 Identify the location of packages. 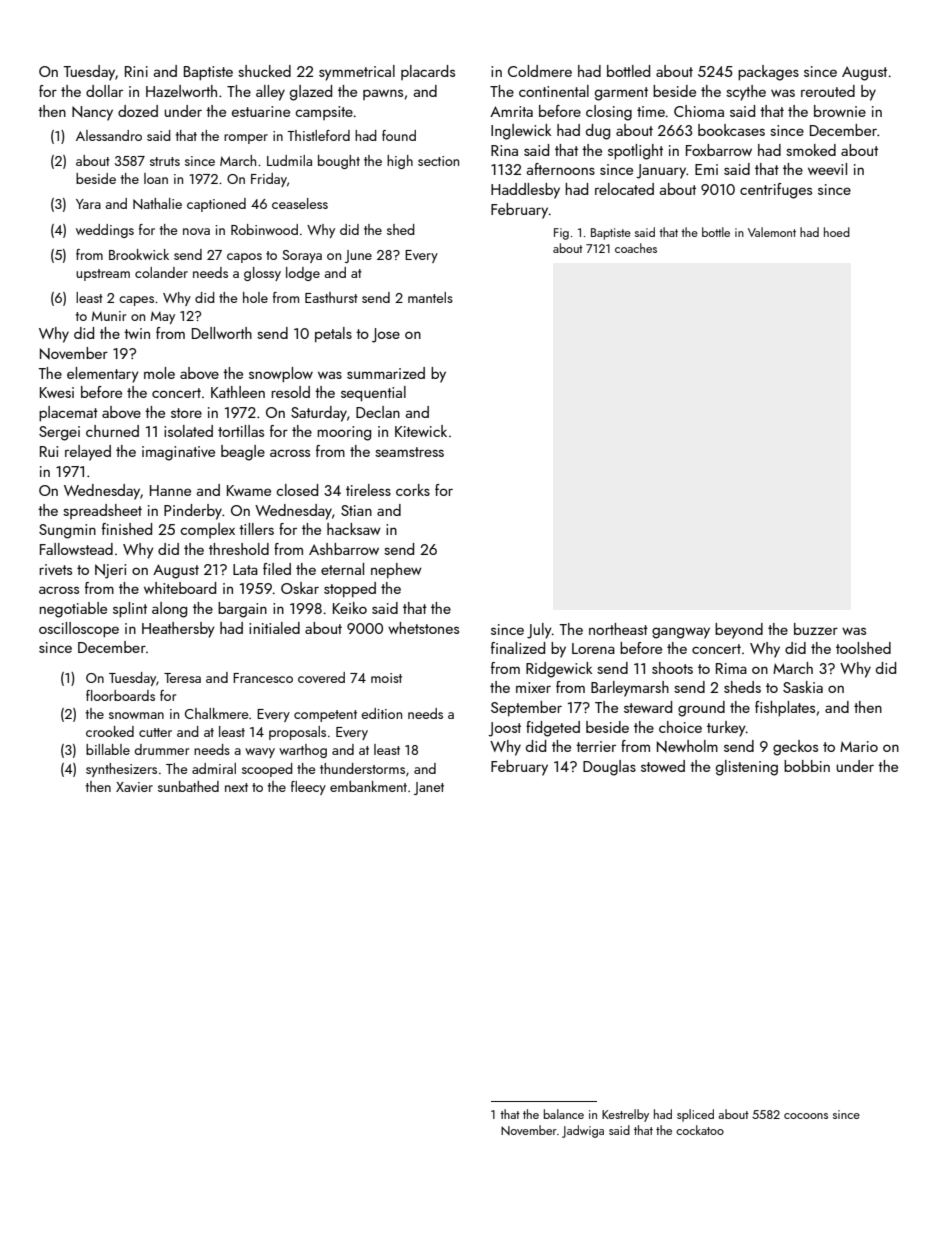
(768, 73).
